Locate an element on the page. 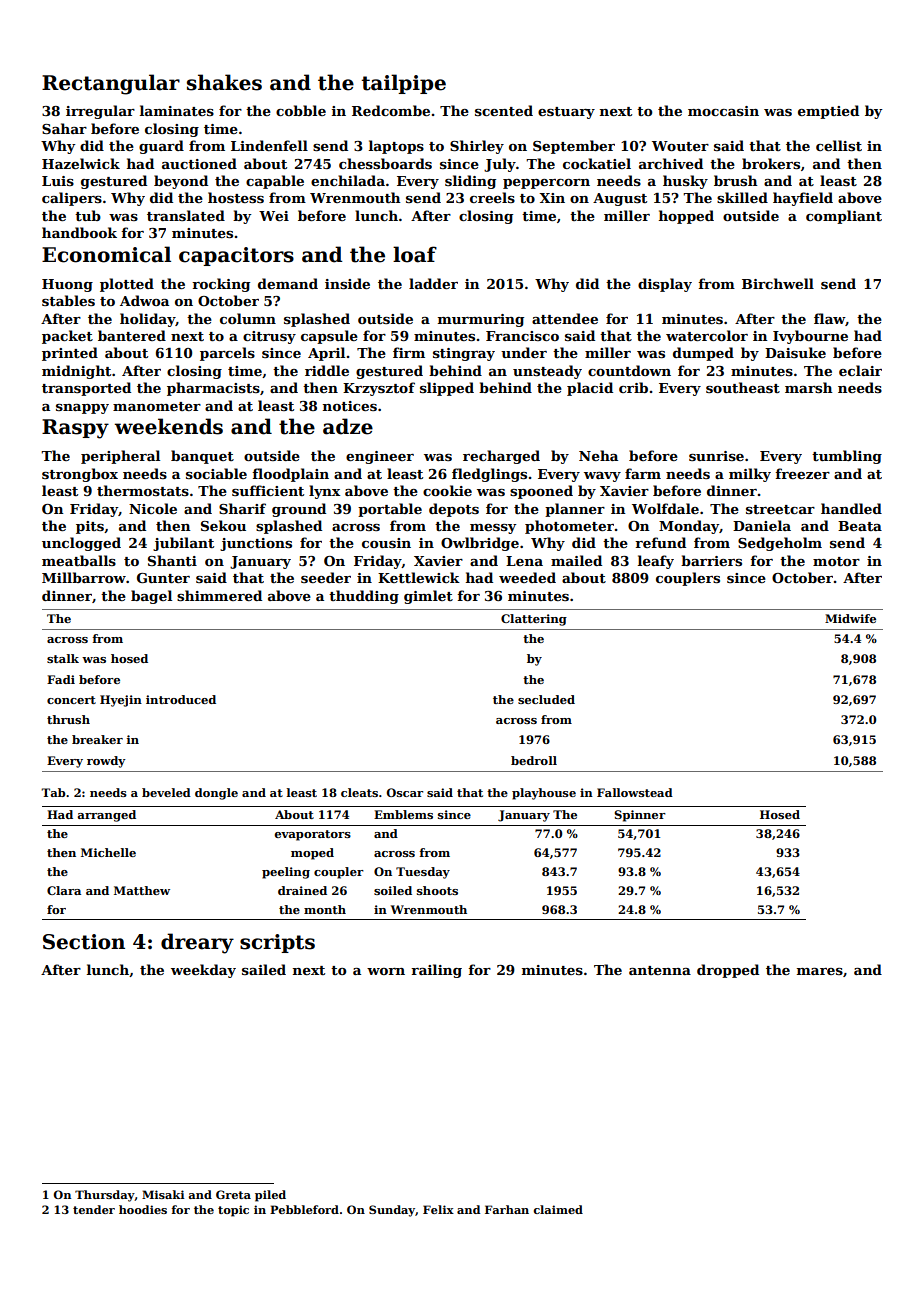  emptied is located at coordinates (828, 112).
